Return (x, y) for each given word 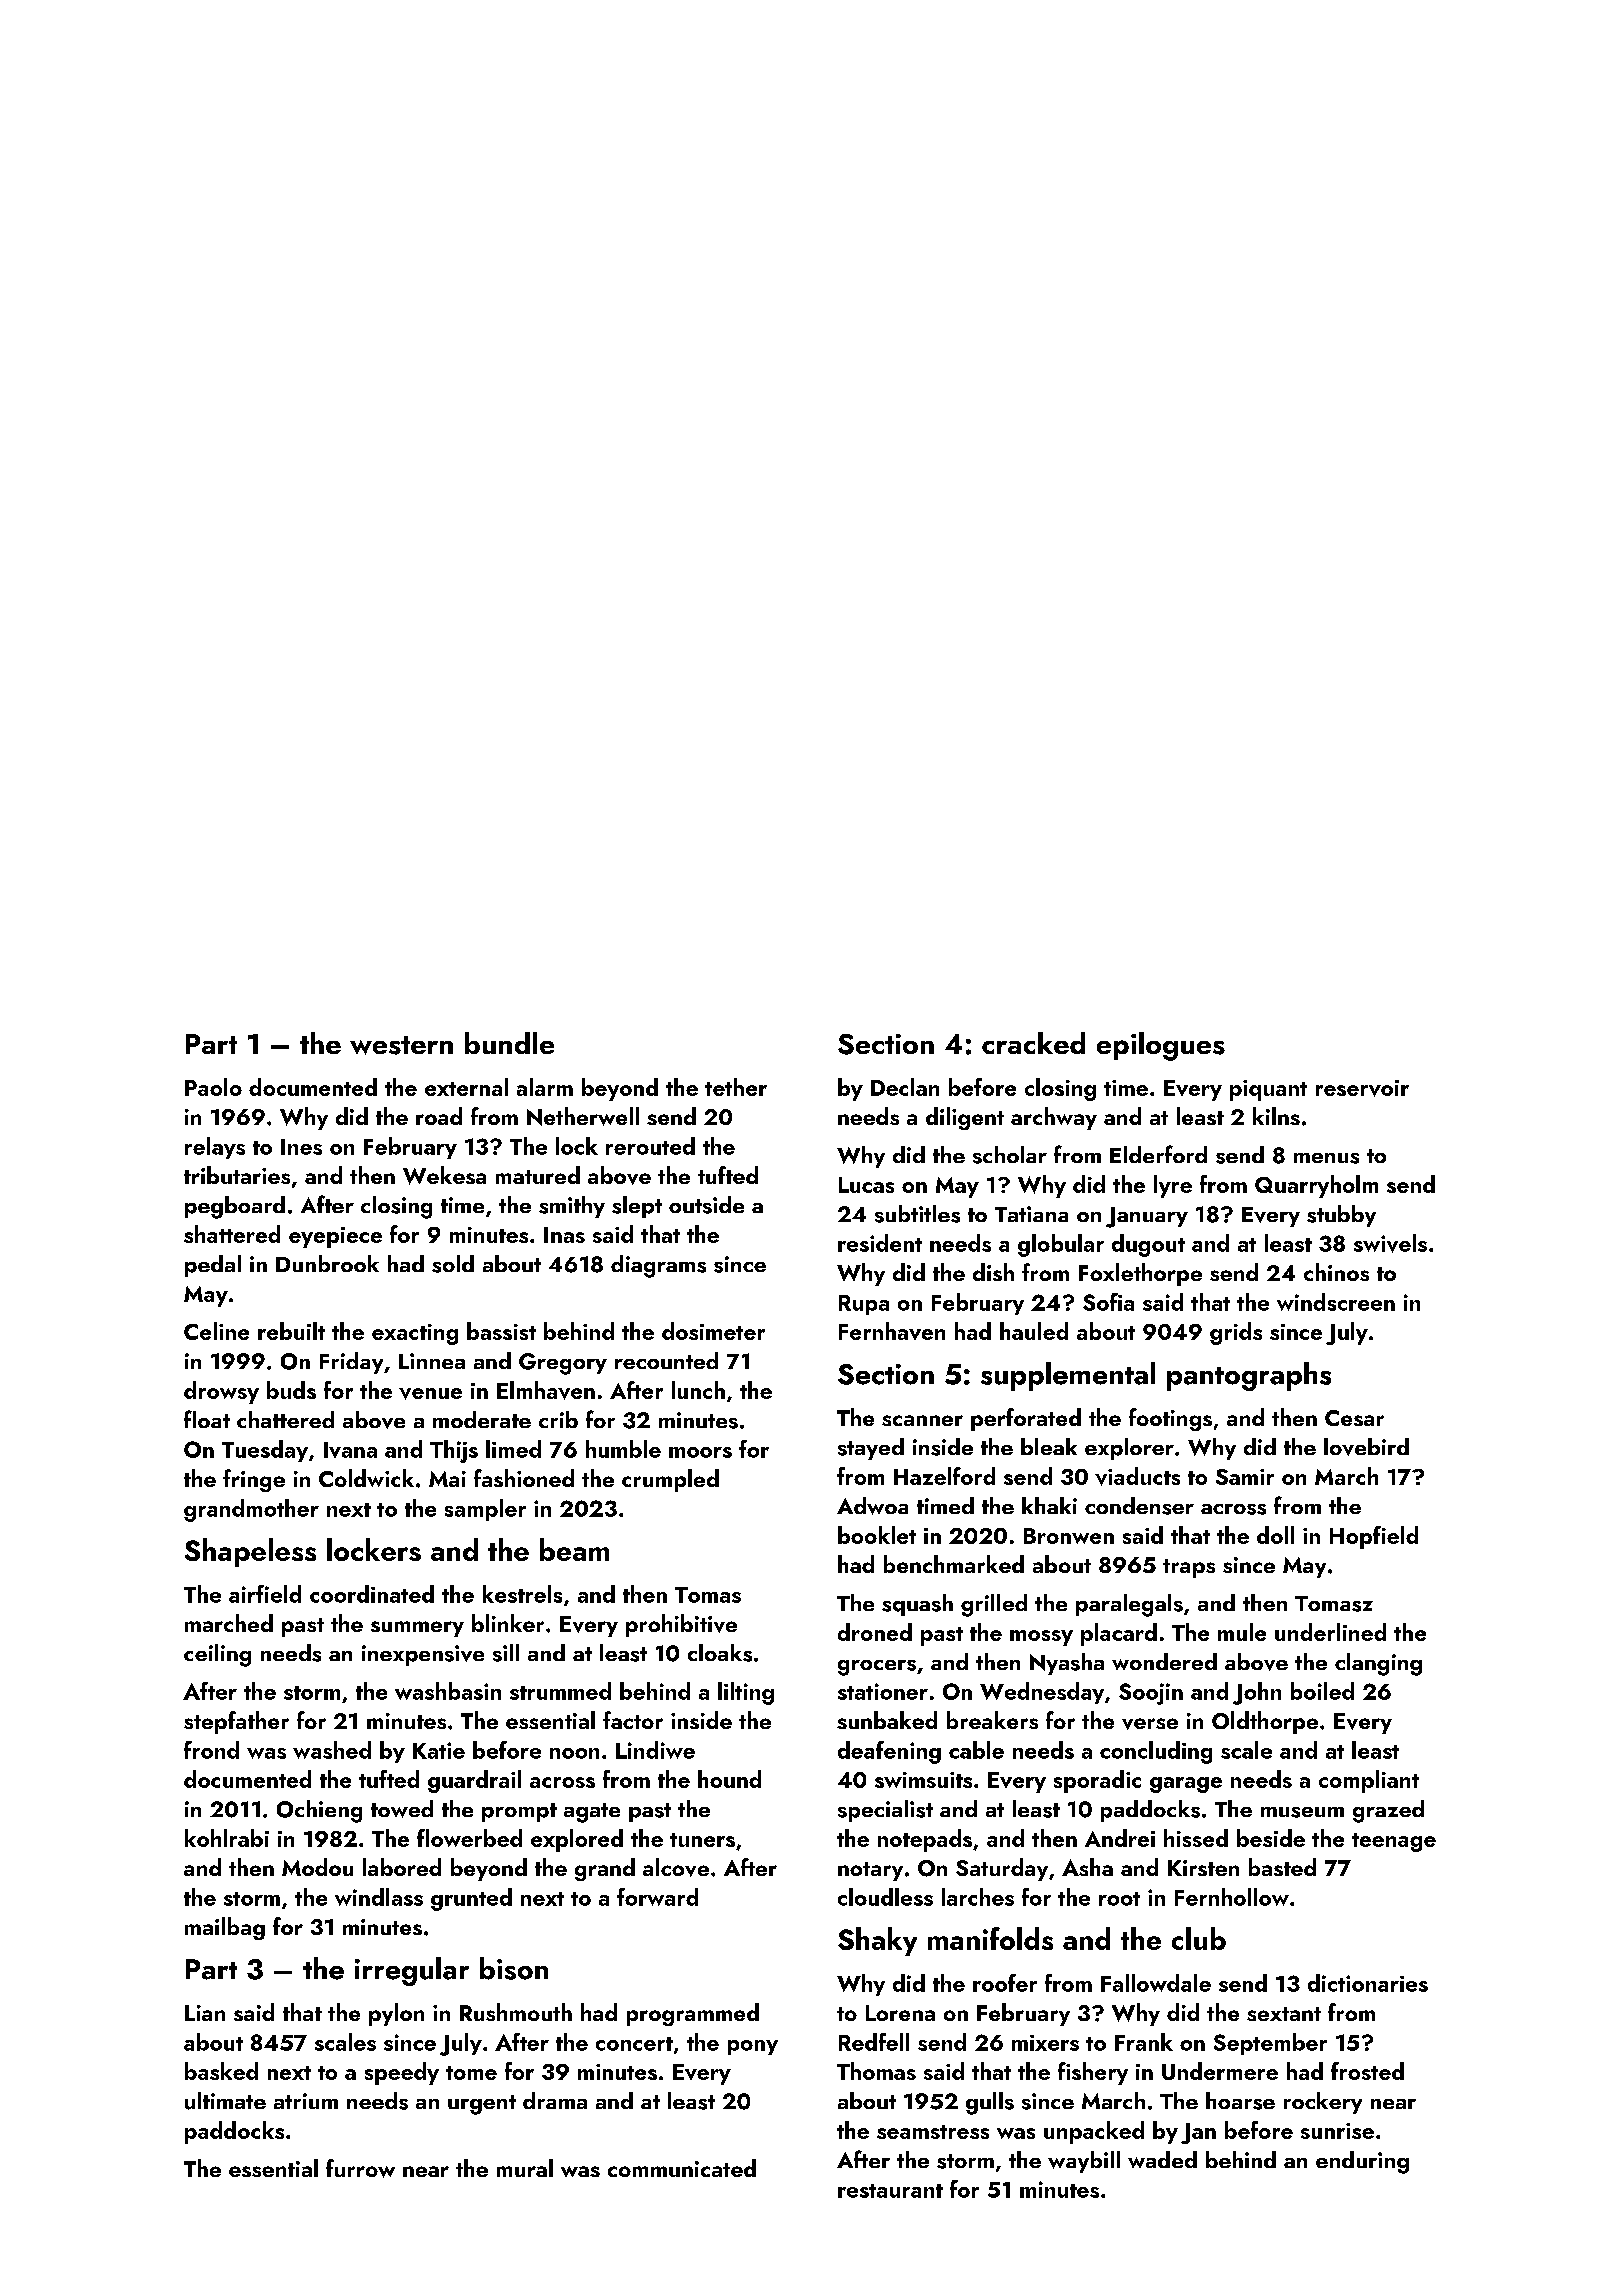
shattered (232, 1234)
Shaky (877, 1941)
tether (736, 1087)
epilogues (1161, 1046)
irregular (412, 1971)
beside (1271, 1838)
